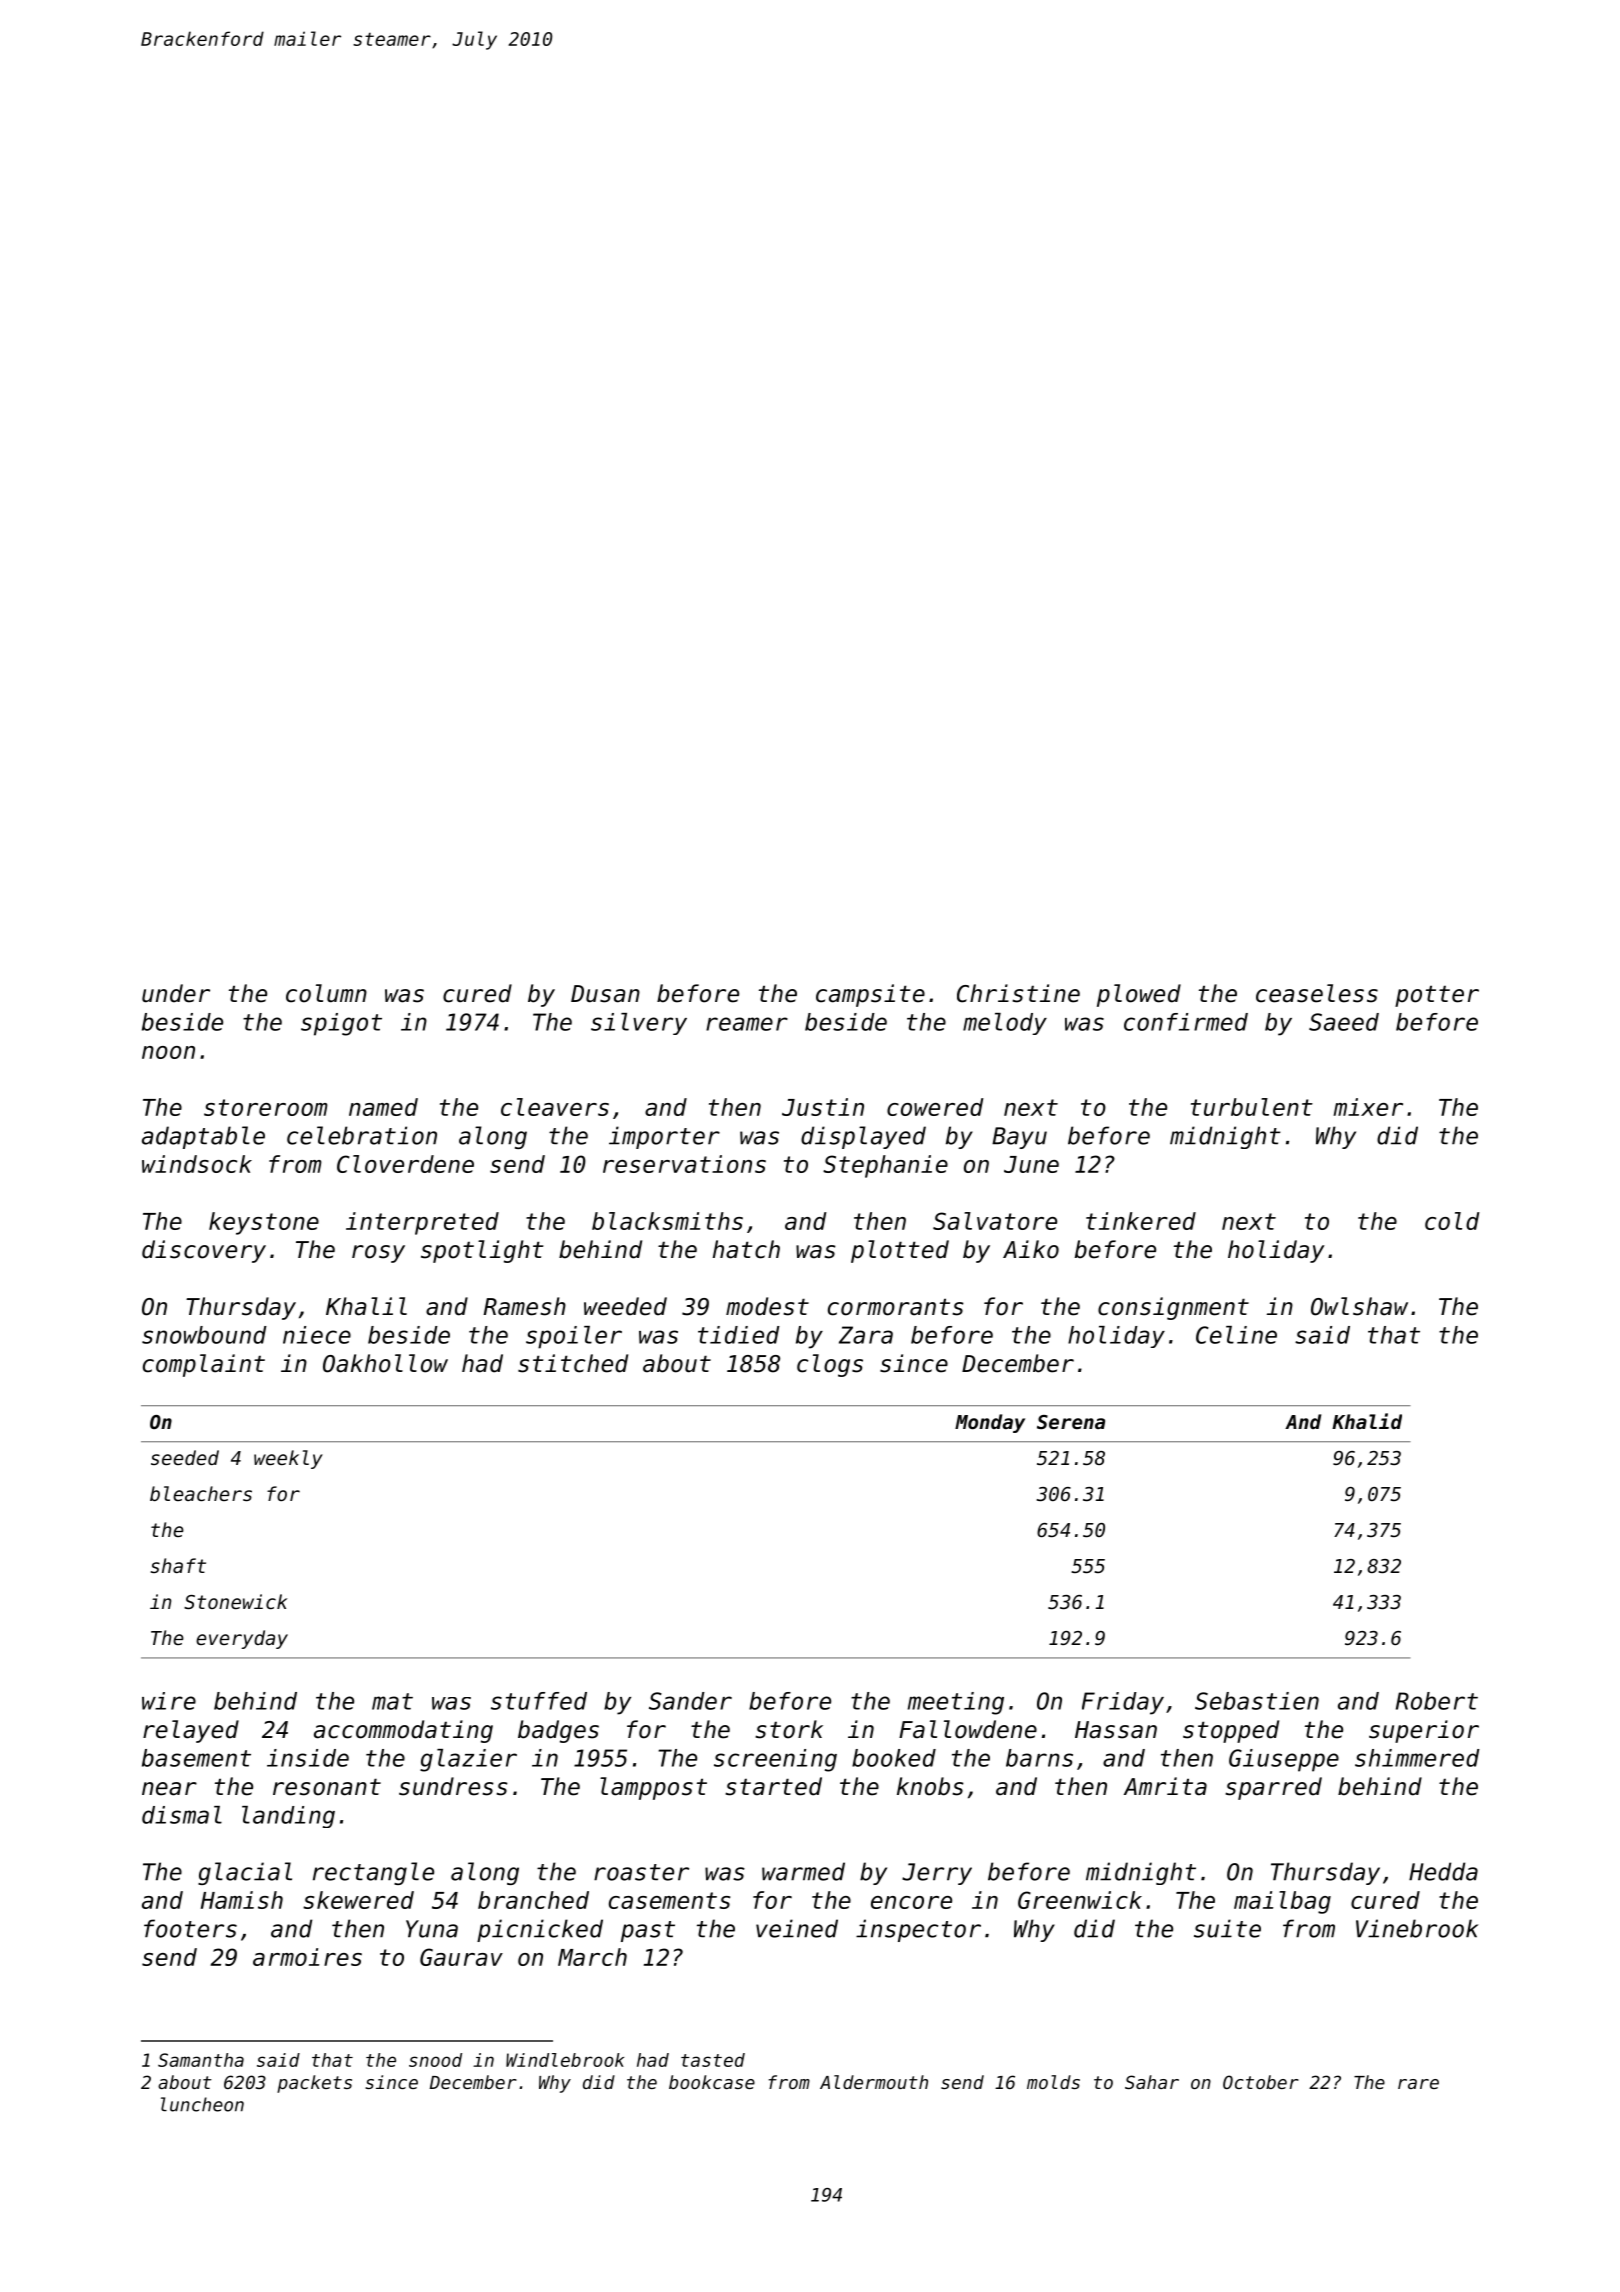 The image size is (1620, 2292). I want to click on bookcase, so click(712, 2082).
